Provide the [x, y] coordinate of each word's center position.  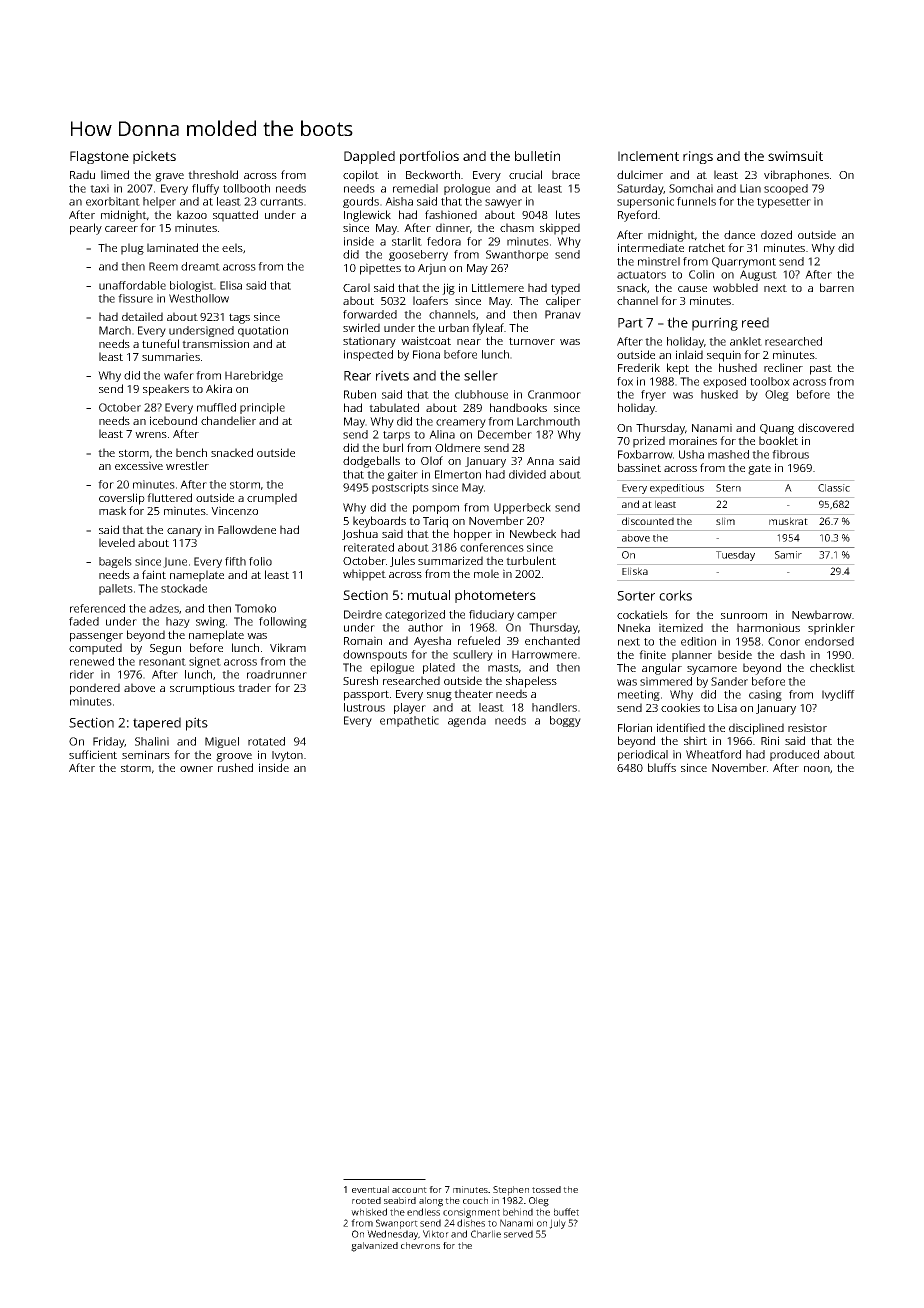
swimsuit [795, 156]
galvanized [374, 1247]
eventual [370, 1189]
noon [817, 769]
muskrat [788, 521]
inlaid [689, 354]
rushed [235, 767]
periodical [643, 755]
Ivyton [287, 756]
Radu [82, 174]
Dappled [369, 157]
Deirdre [363, 614]
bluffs [662, 767]
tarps [396, 436]
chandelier [228, 420]
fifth [235, 561]
